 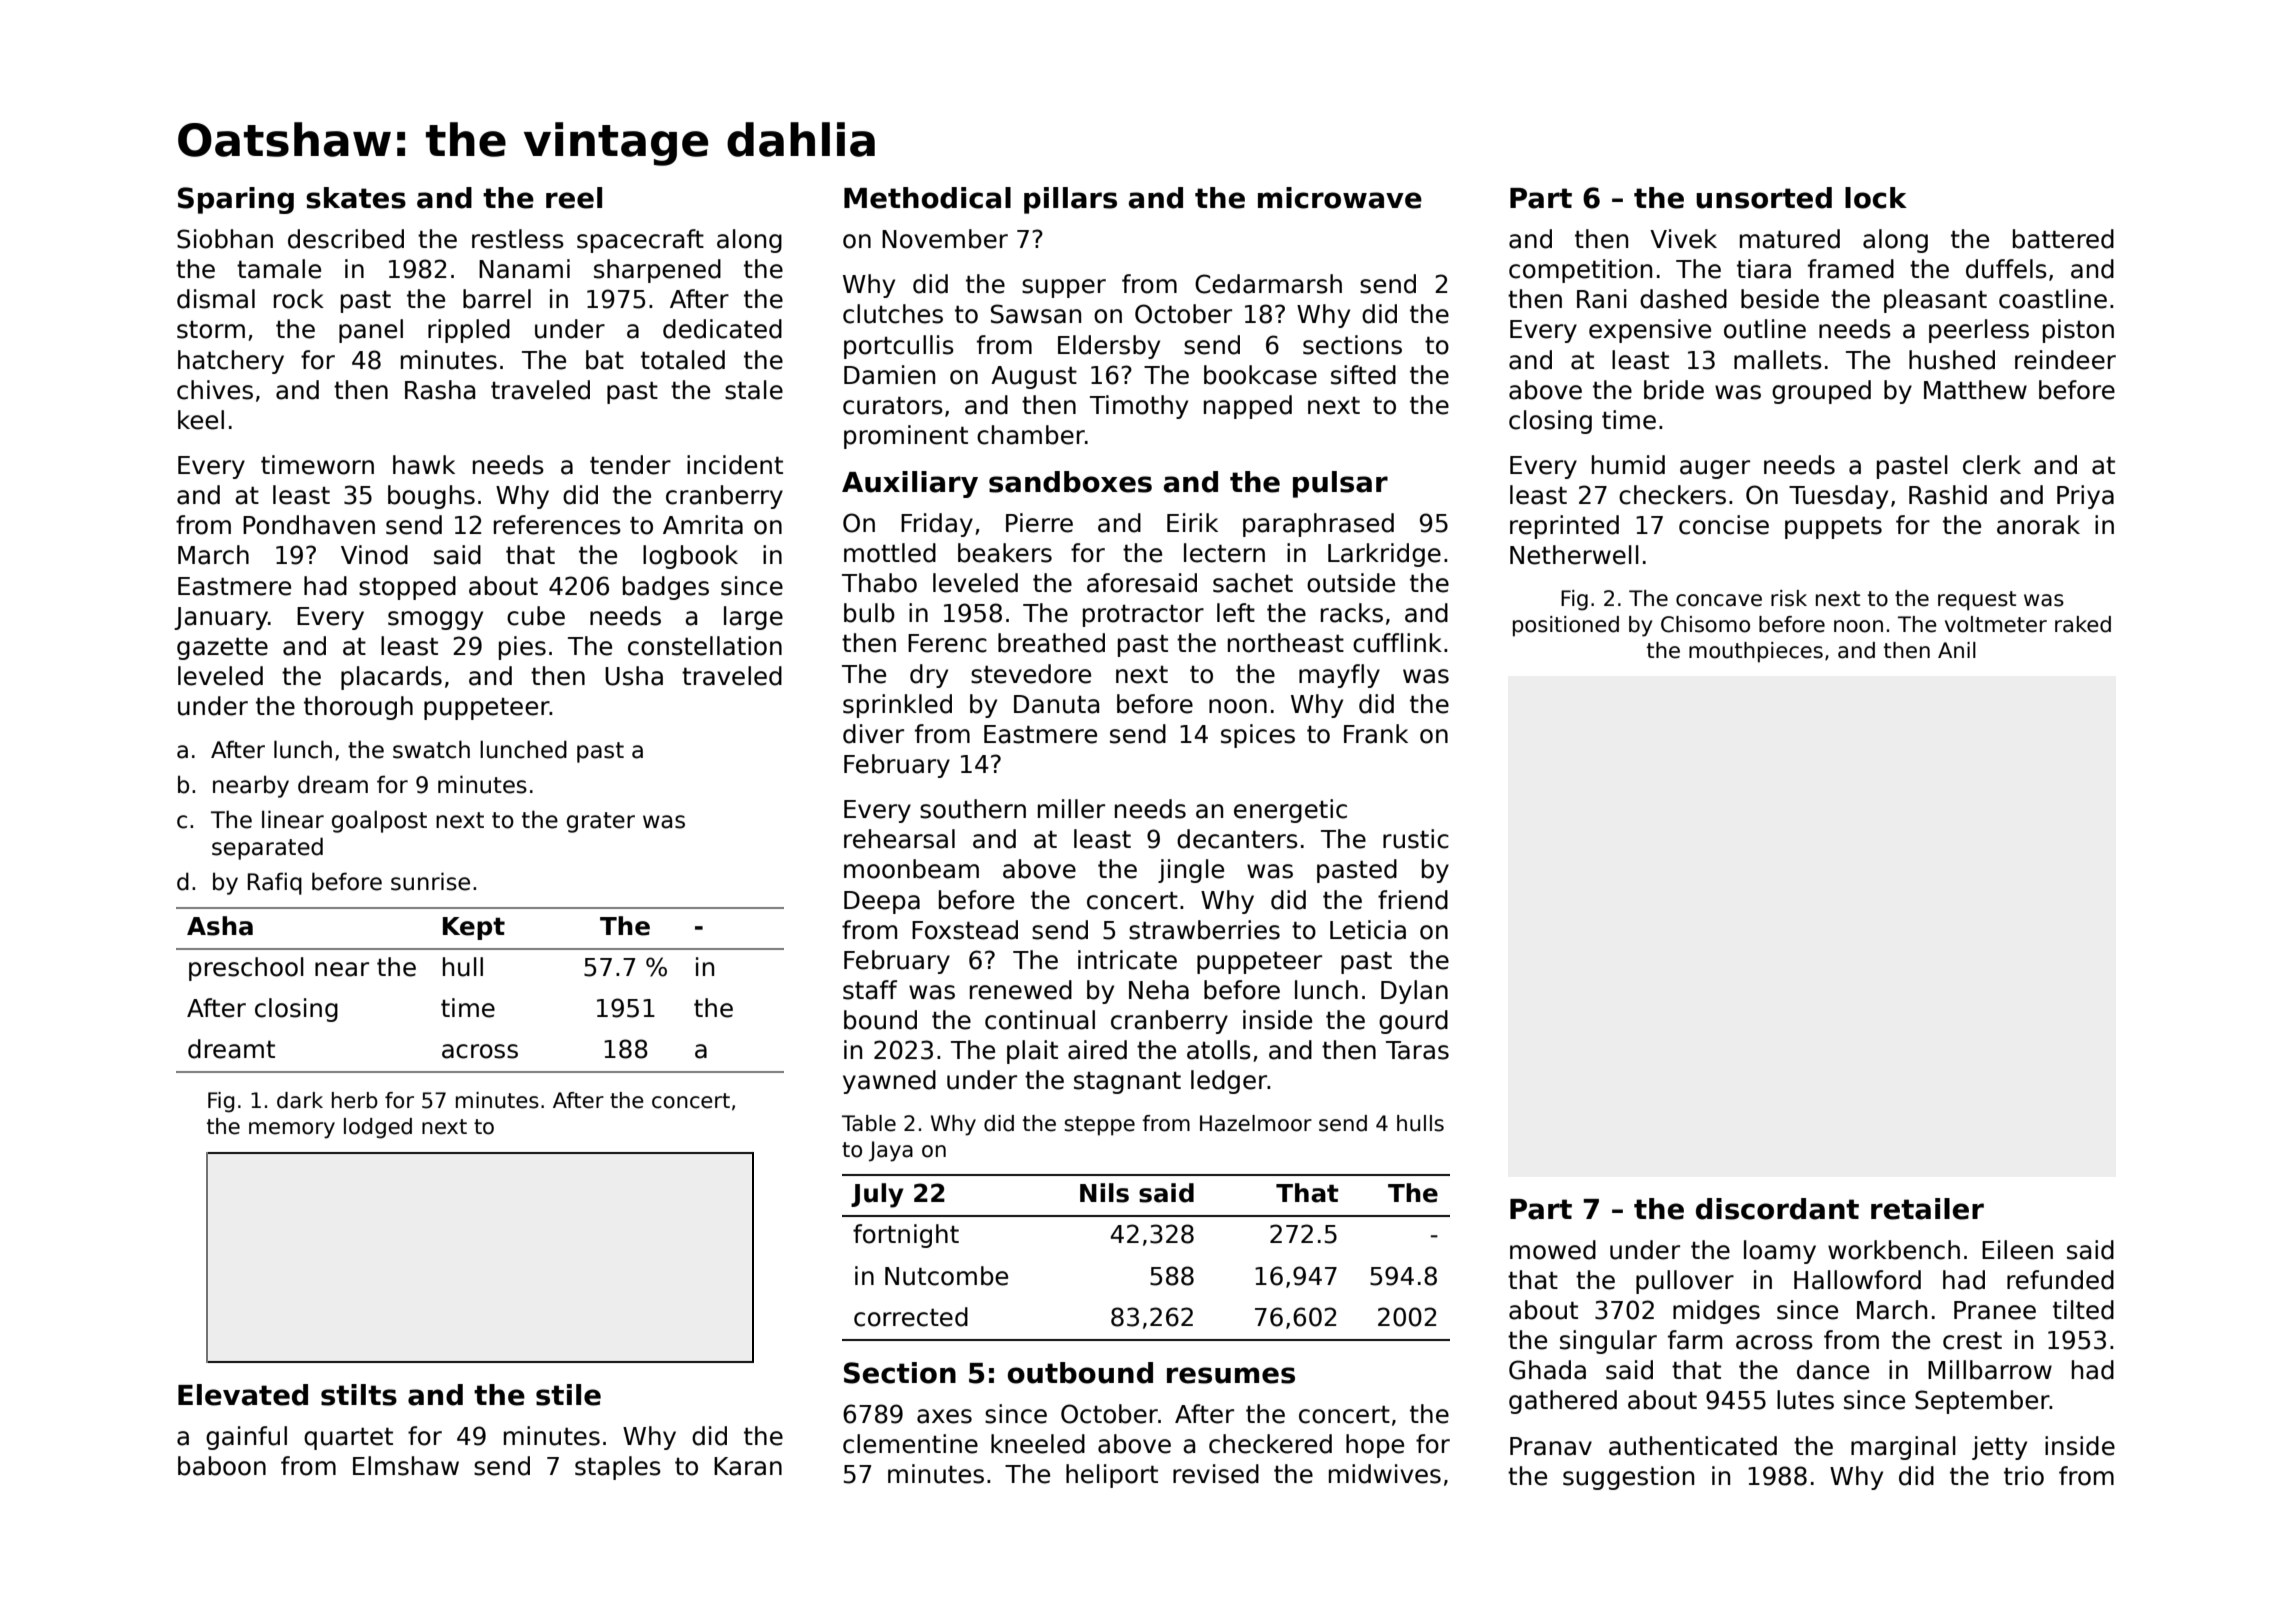 I want to click on Rafiq, so click(x=275, y=883).
